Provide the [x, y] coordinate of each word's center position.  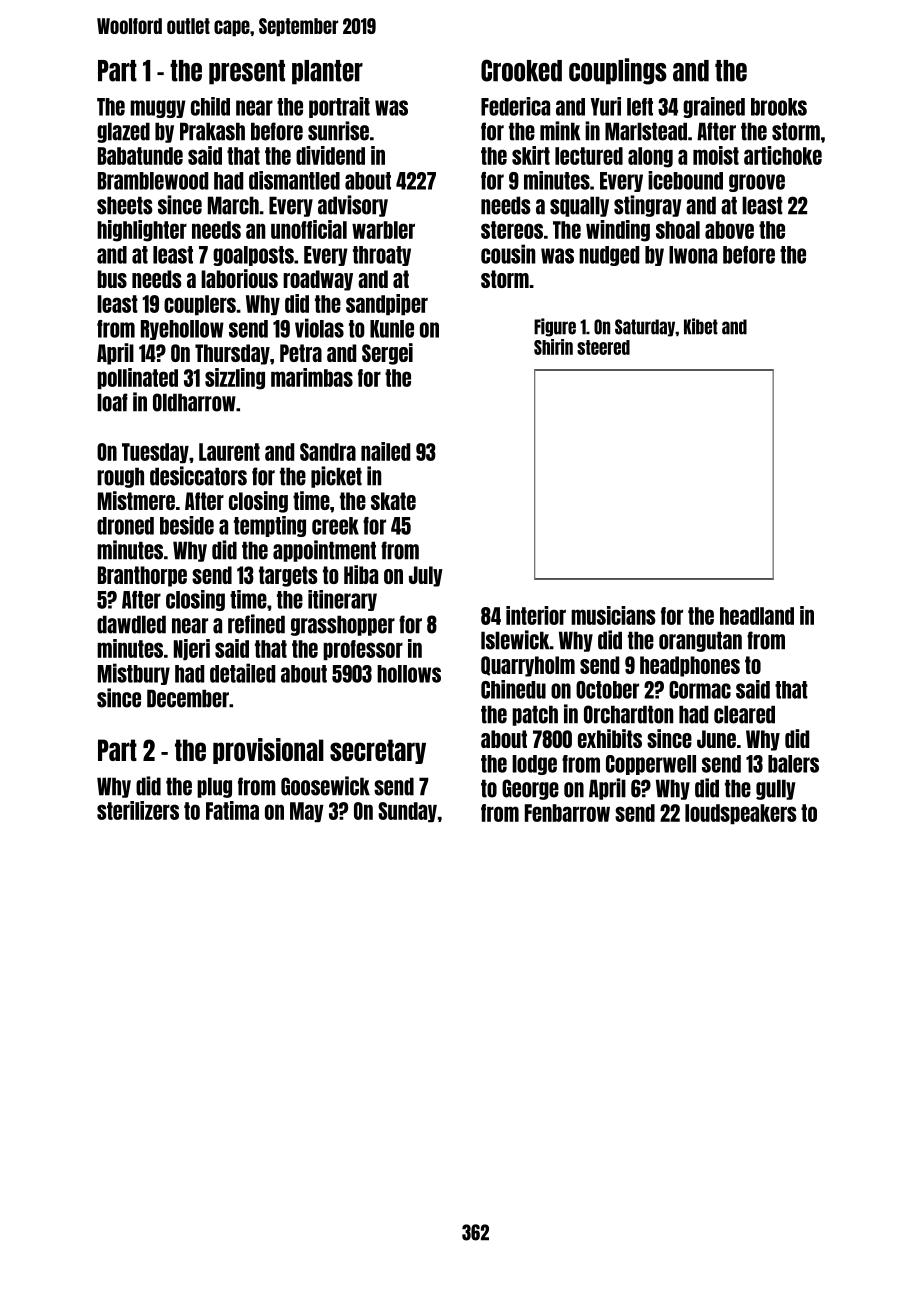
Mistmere [136, 500]
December [188, 698]
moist [716, 155]
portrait [339, 107]
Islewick [515, 640]
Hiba [361, 574]
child [210, 106]
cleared [744, 714]
